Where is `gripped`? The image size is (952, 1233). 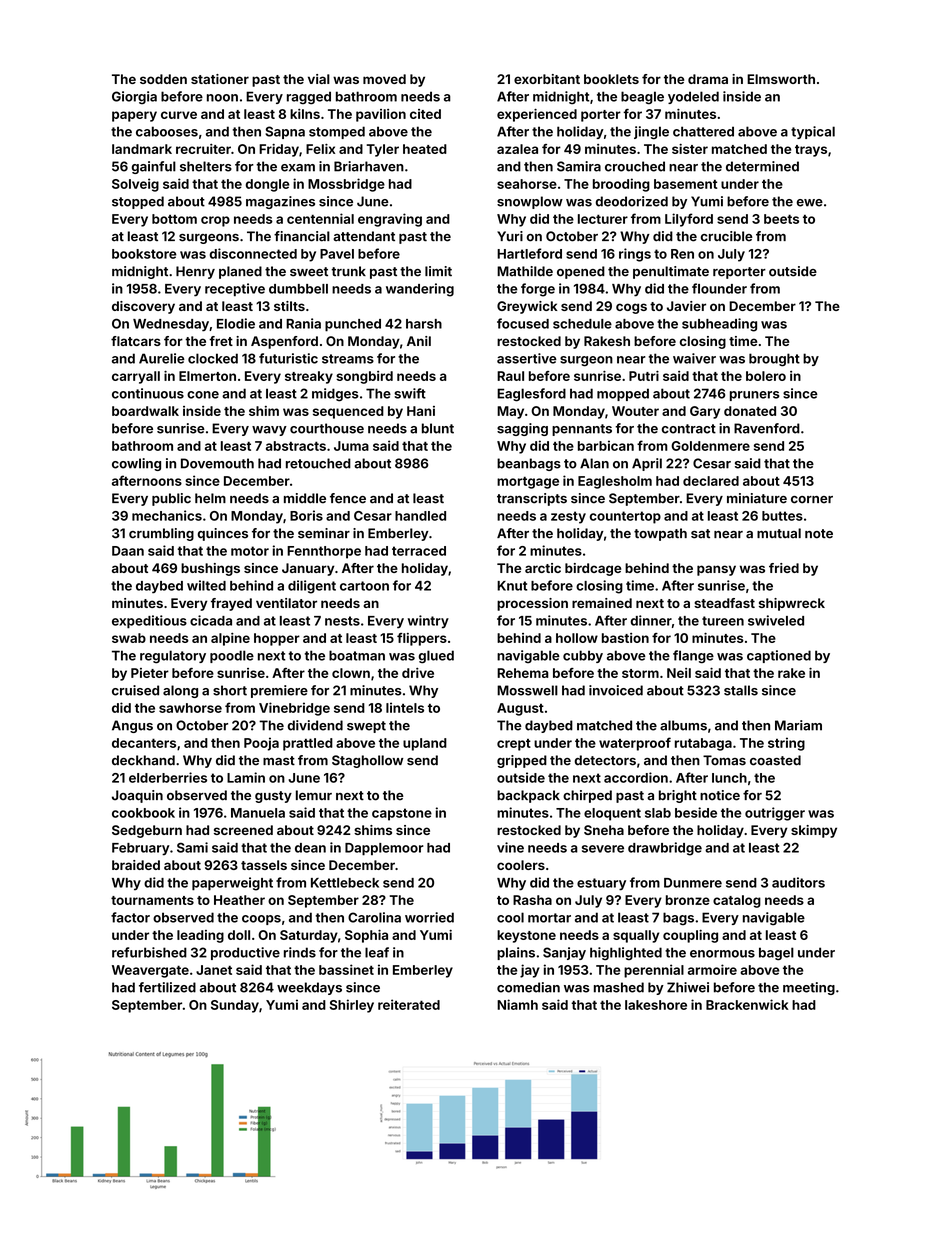 gripped is located at coordinates (522, 761).
